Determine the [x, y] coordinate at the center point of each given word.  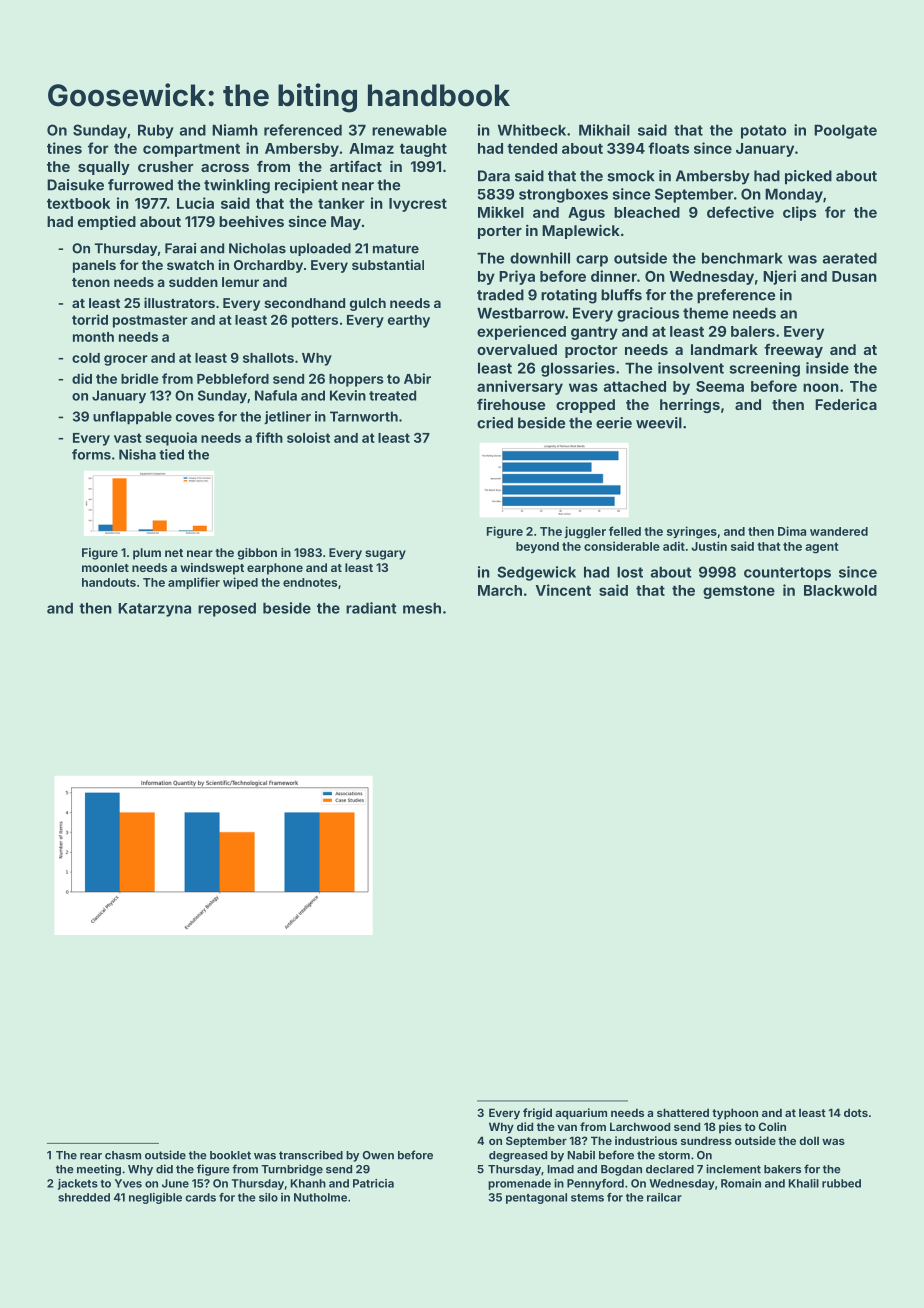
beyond [537, 547]
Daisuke [75, 185]
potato [763, 132]
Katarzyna [154, 610]
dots [856, 1112]
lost [630, 572]
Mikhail [604, 130]
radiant [371, 608]
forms [91, 454]
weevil [659, 423]
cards [200, 1197]
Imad [560, 1169]
